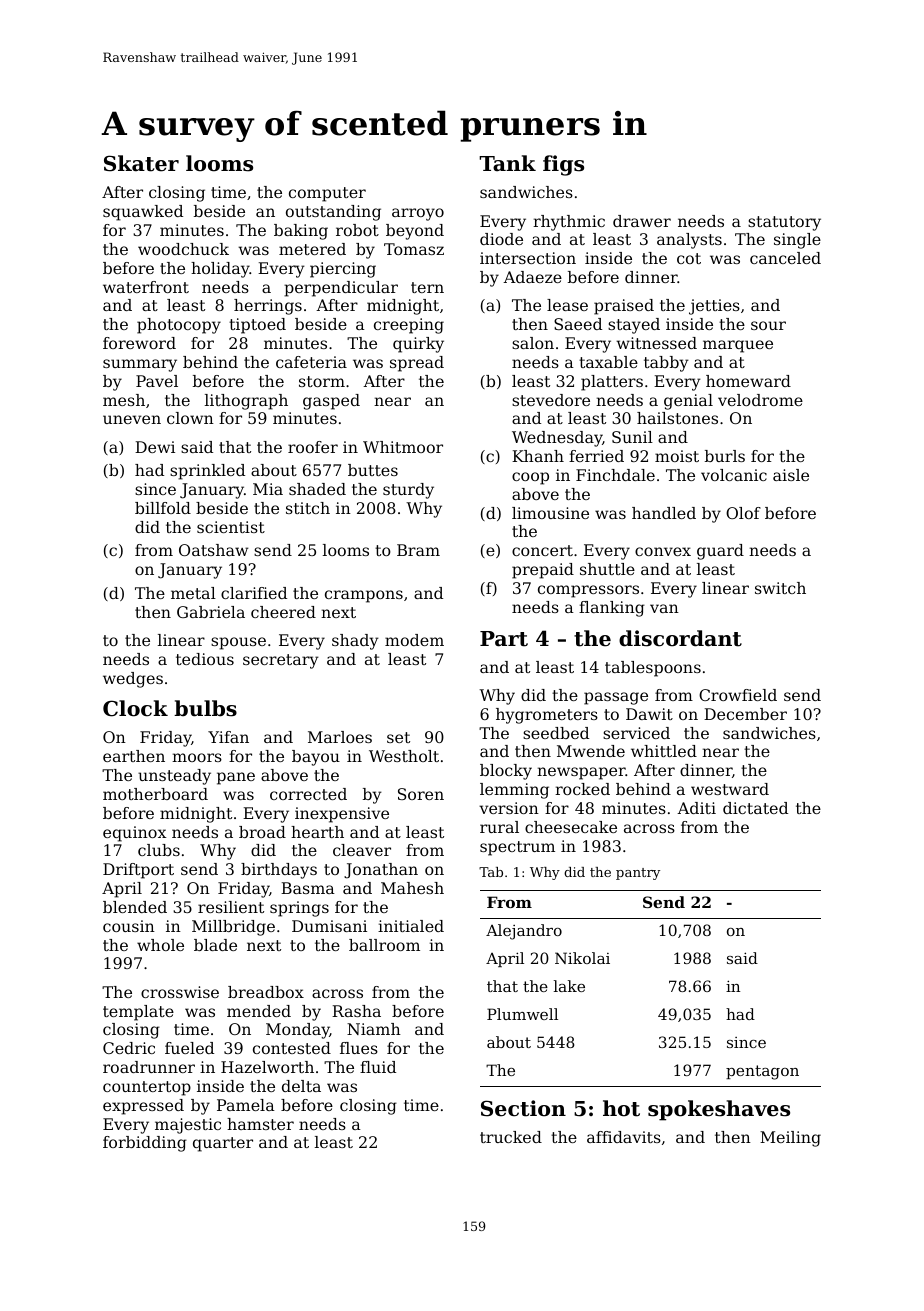 This screenshot has width=924, height=1311. What do you see at coordinates (266, 992) in the screenshot?
I see `breadbox` at bounding box center [266, 992].
